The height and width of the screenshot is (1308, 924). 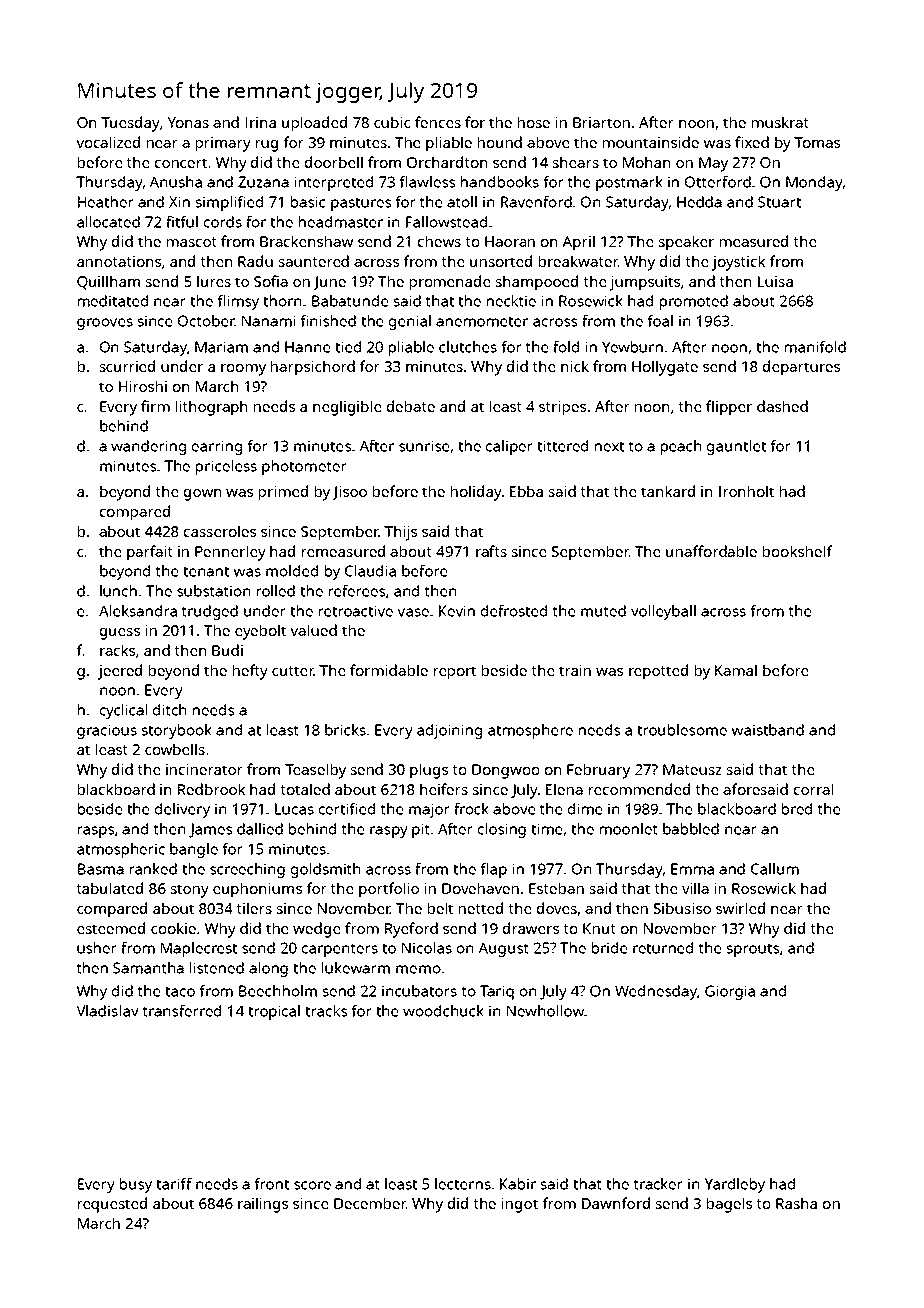 I want to click on jeered, so click(x=120, y=672).
